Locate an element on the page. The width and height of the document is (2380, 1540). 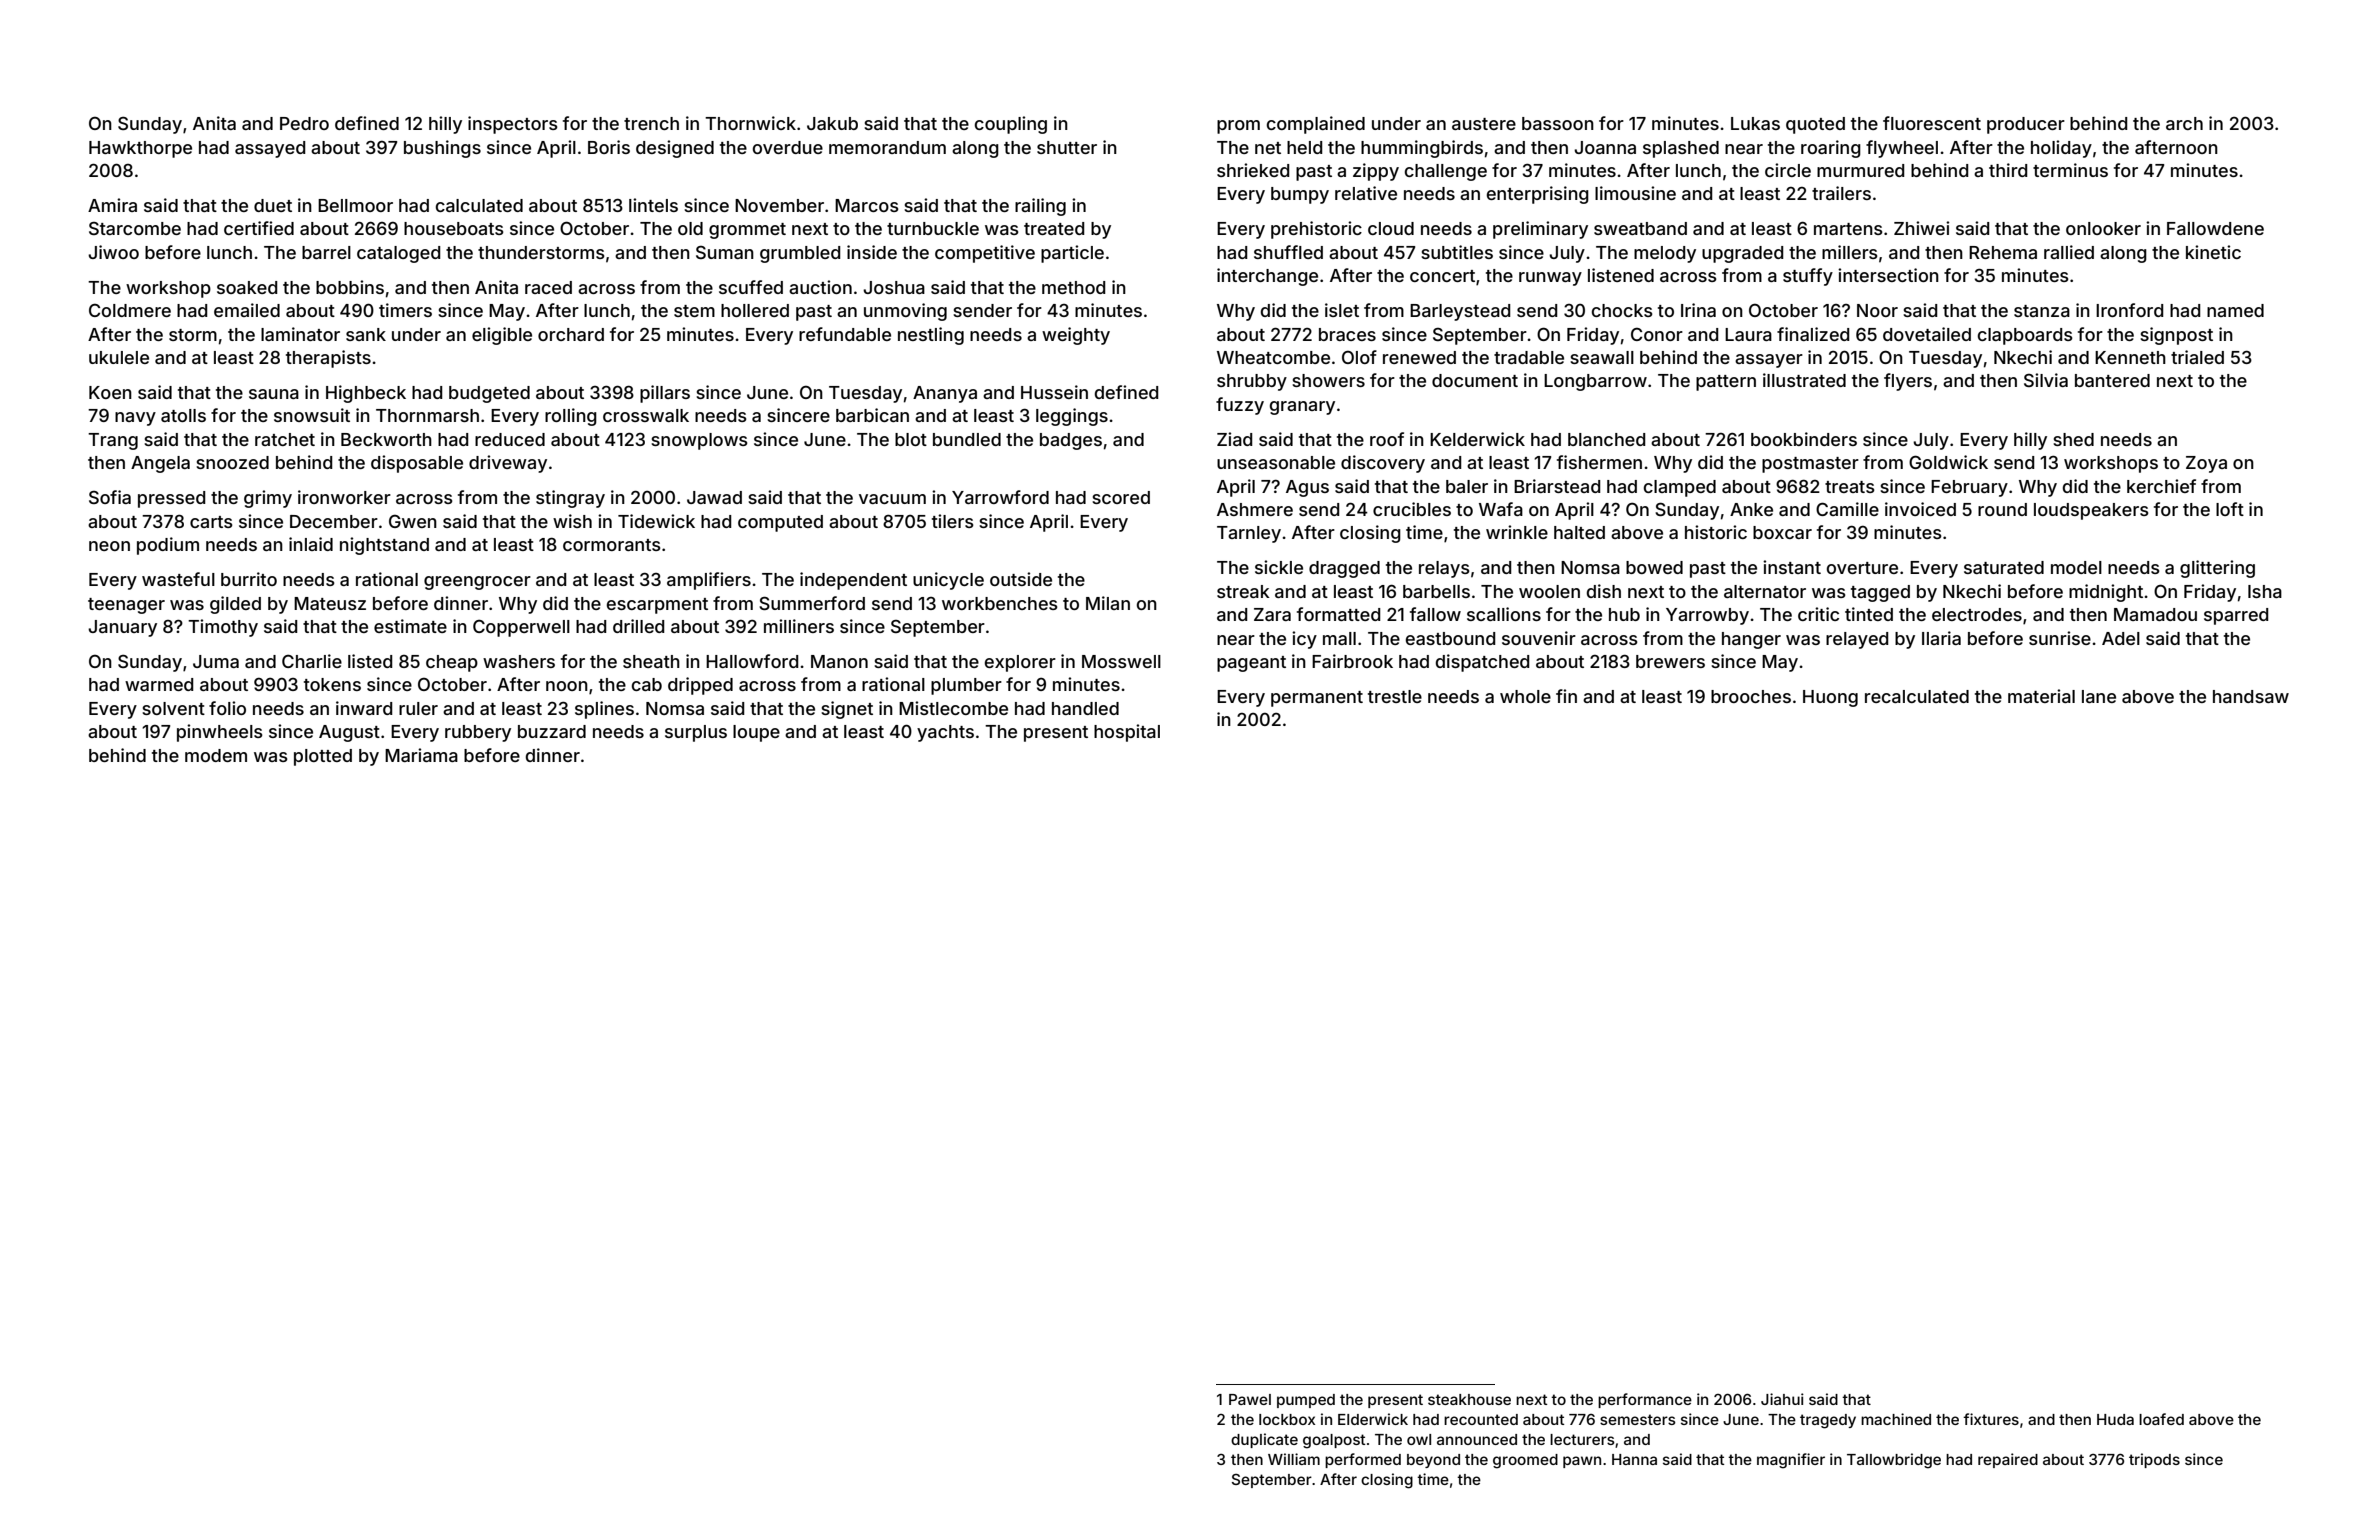
Pawel is located at coordinates (1250, 1399).
